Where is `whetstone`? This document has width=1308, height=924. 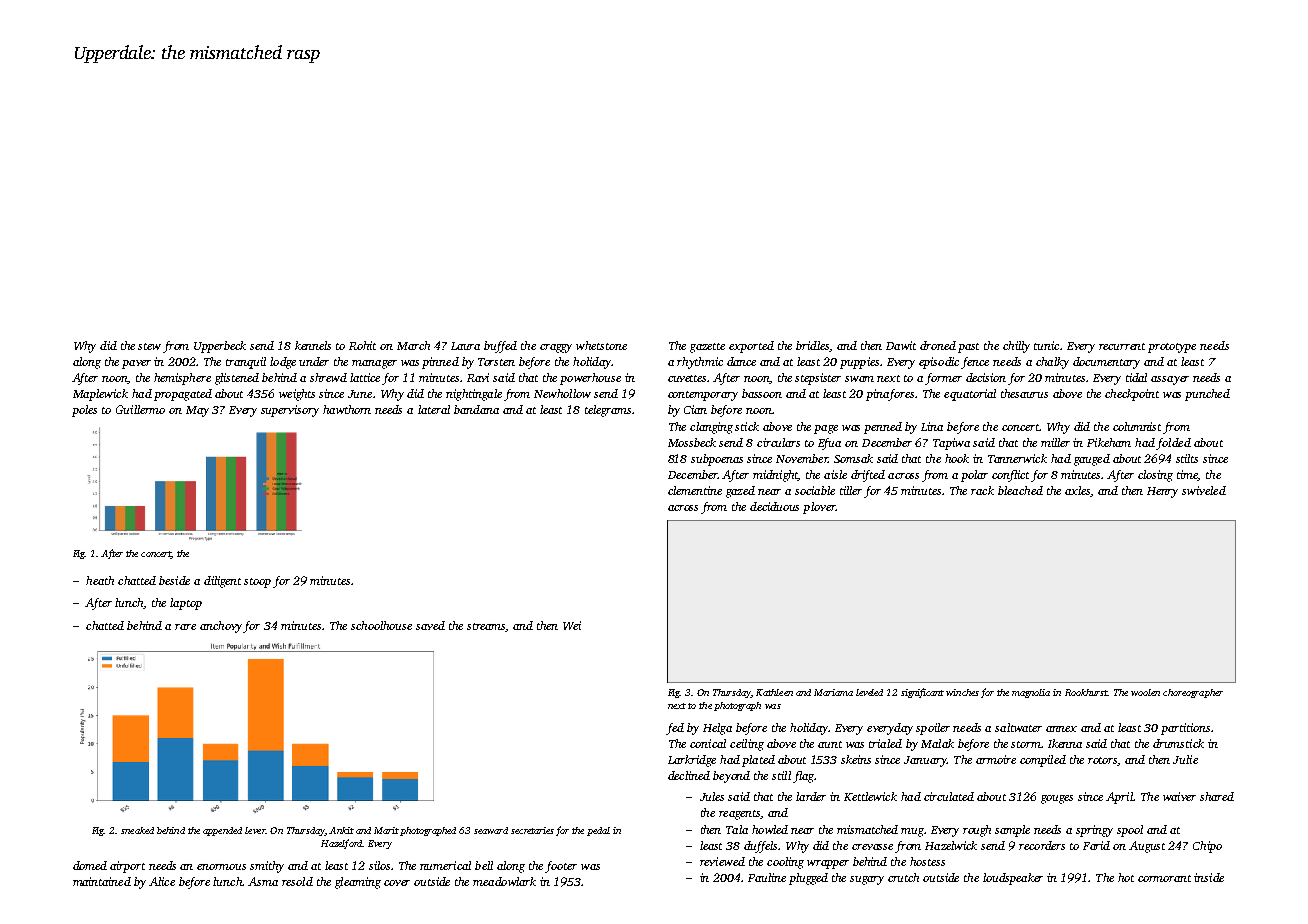 whetstone is located at coordinates (601, 345).
